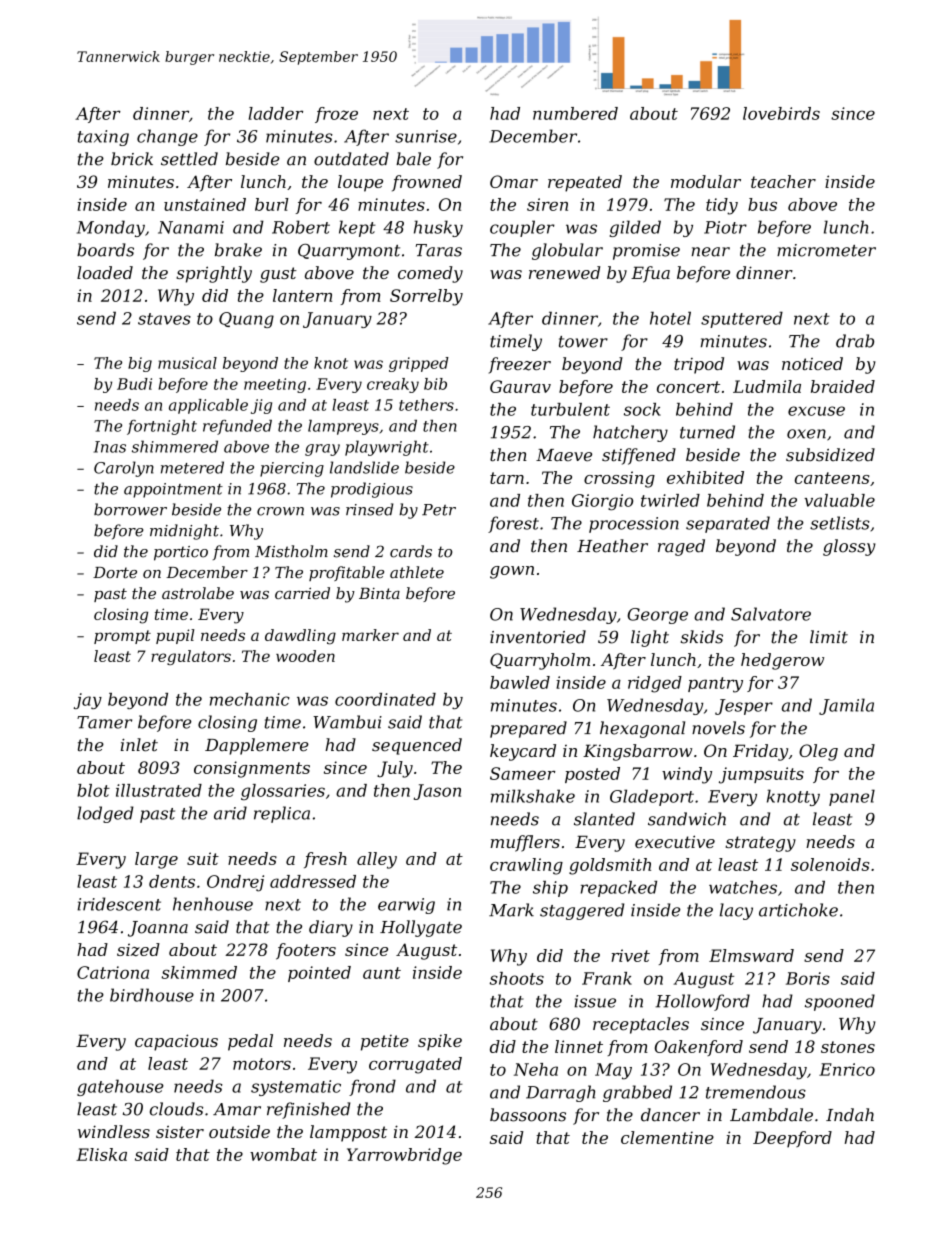 This document has width=952, height=1233. What do you see at coordinates (105, 272) in the document?
I see `loaded` at bounding box center [105, 272].
